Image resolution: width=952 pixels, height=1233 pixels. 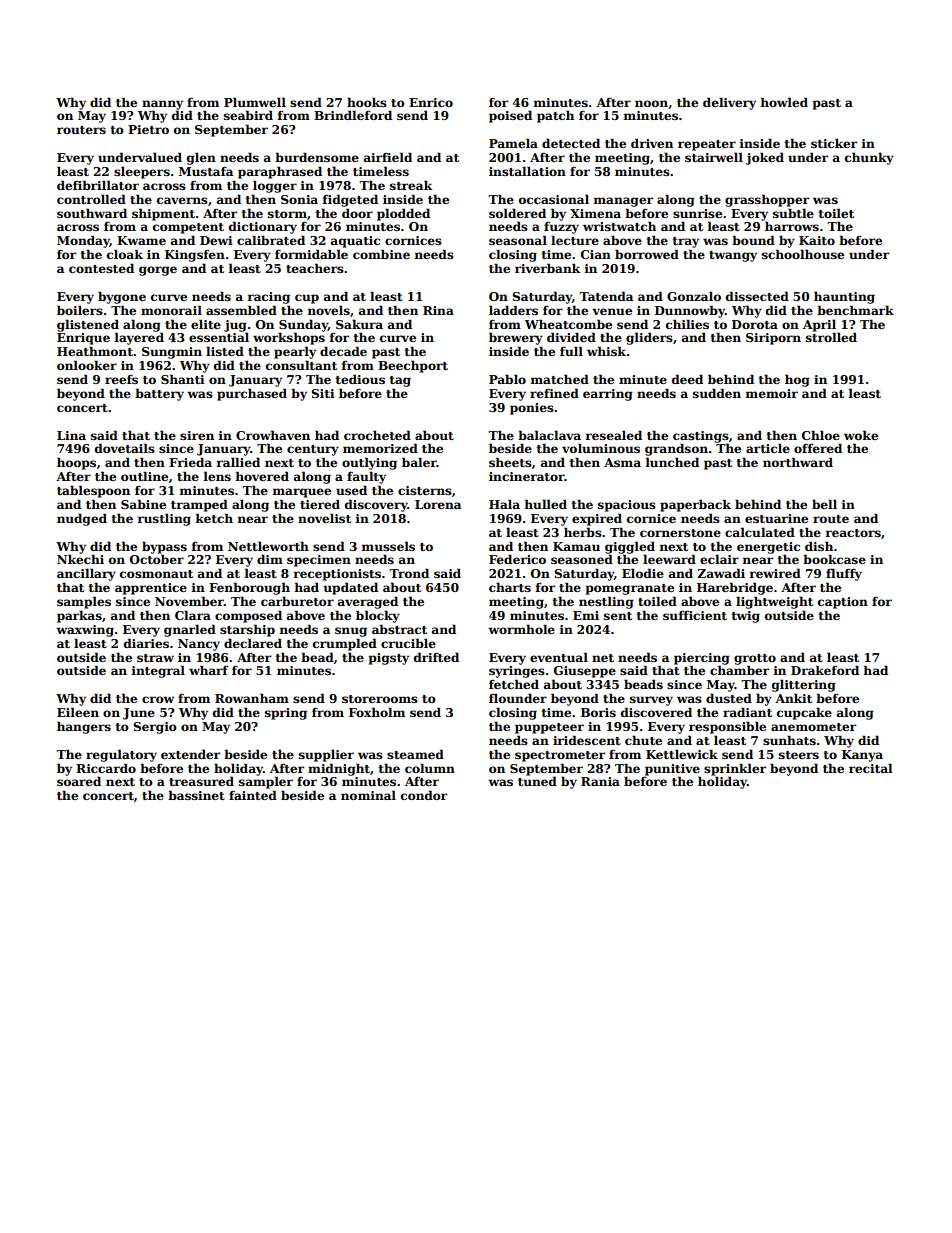 What do you see at coordinates (122, 297) in the screenshot?
I see `bygone` at bounding box center [122, 297].
